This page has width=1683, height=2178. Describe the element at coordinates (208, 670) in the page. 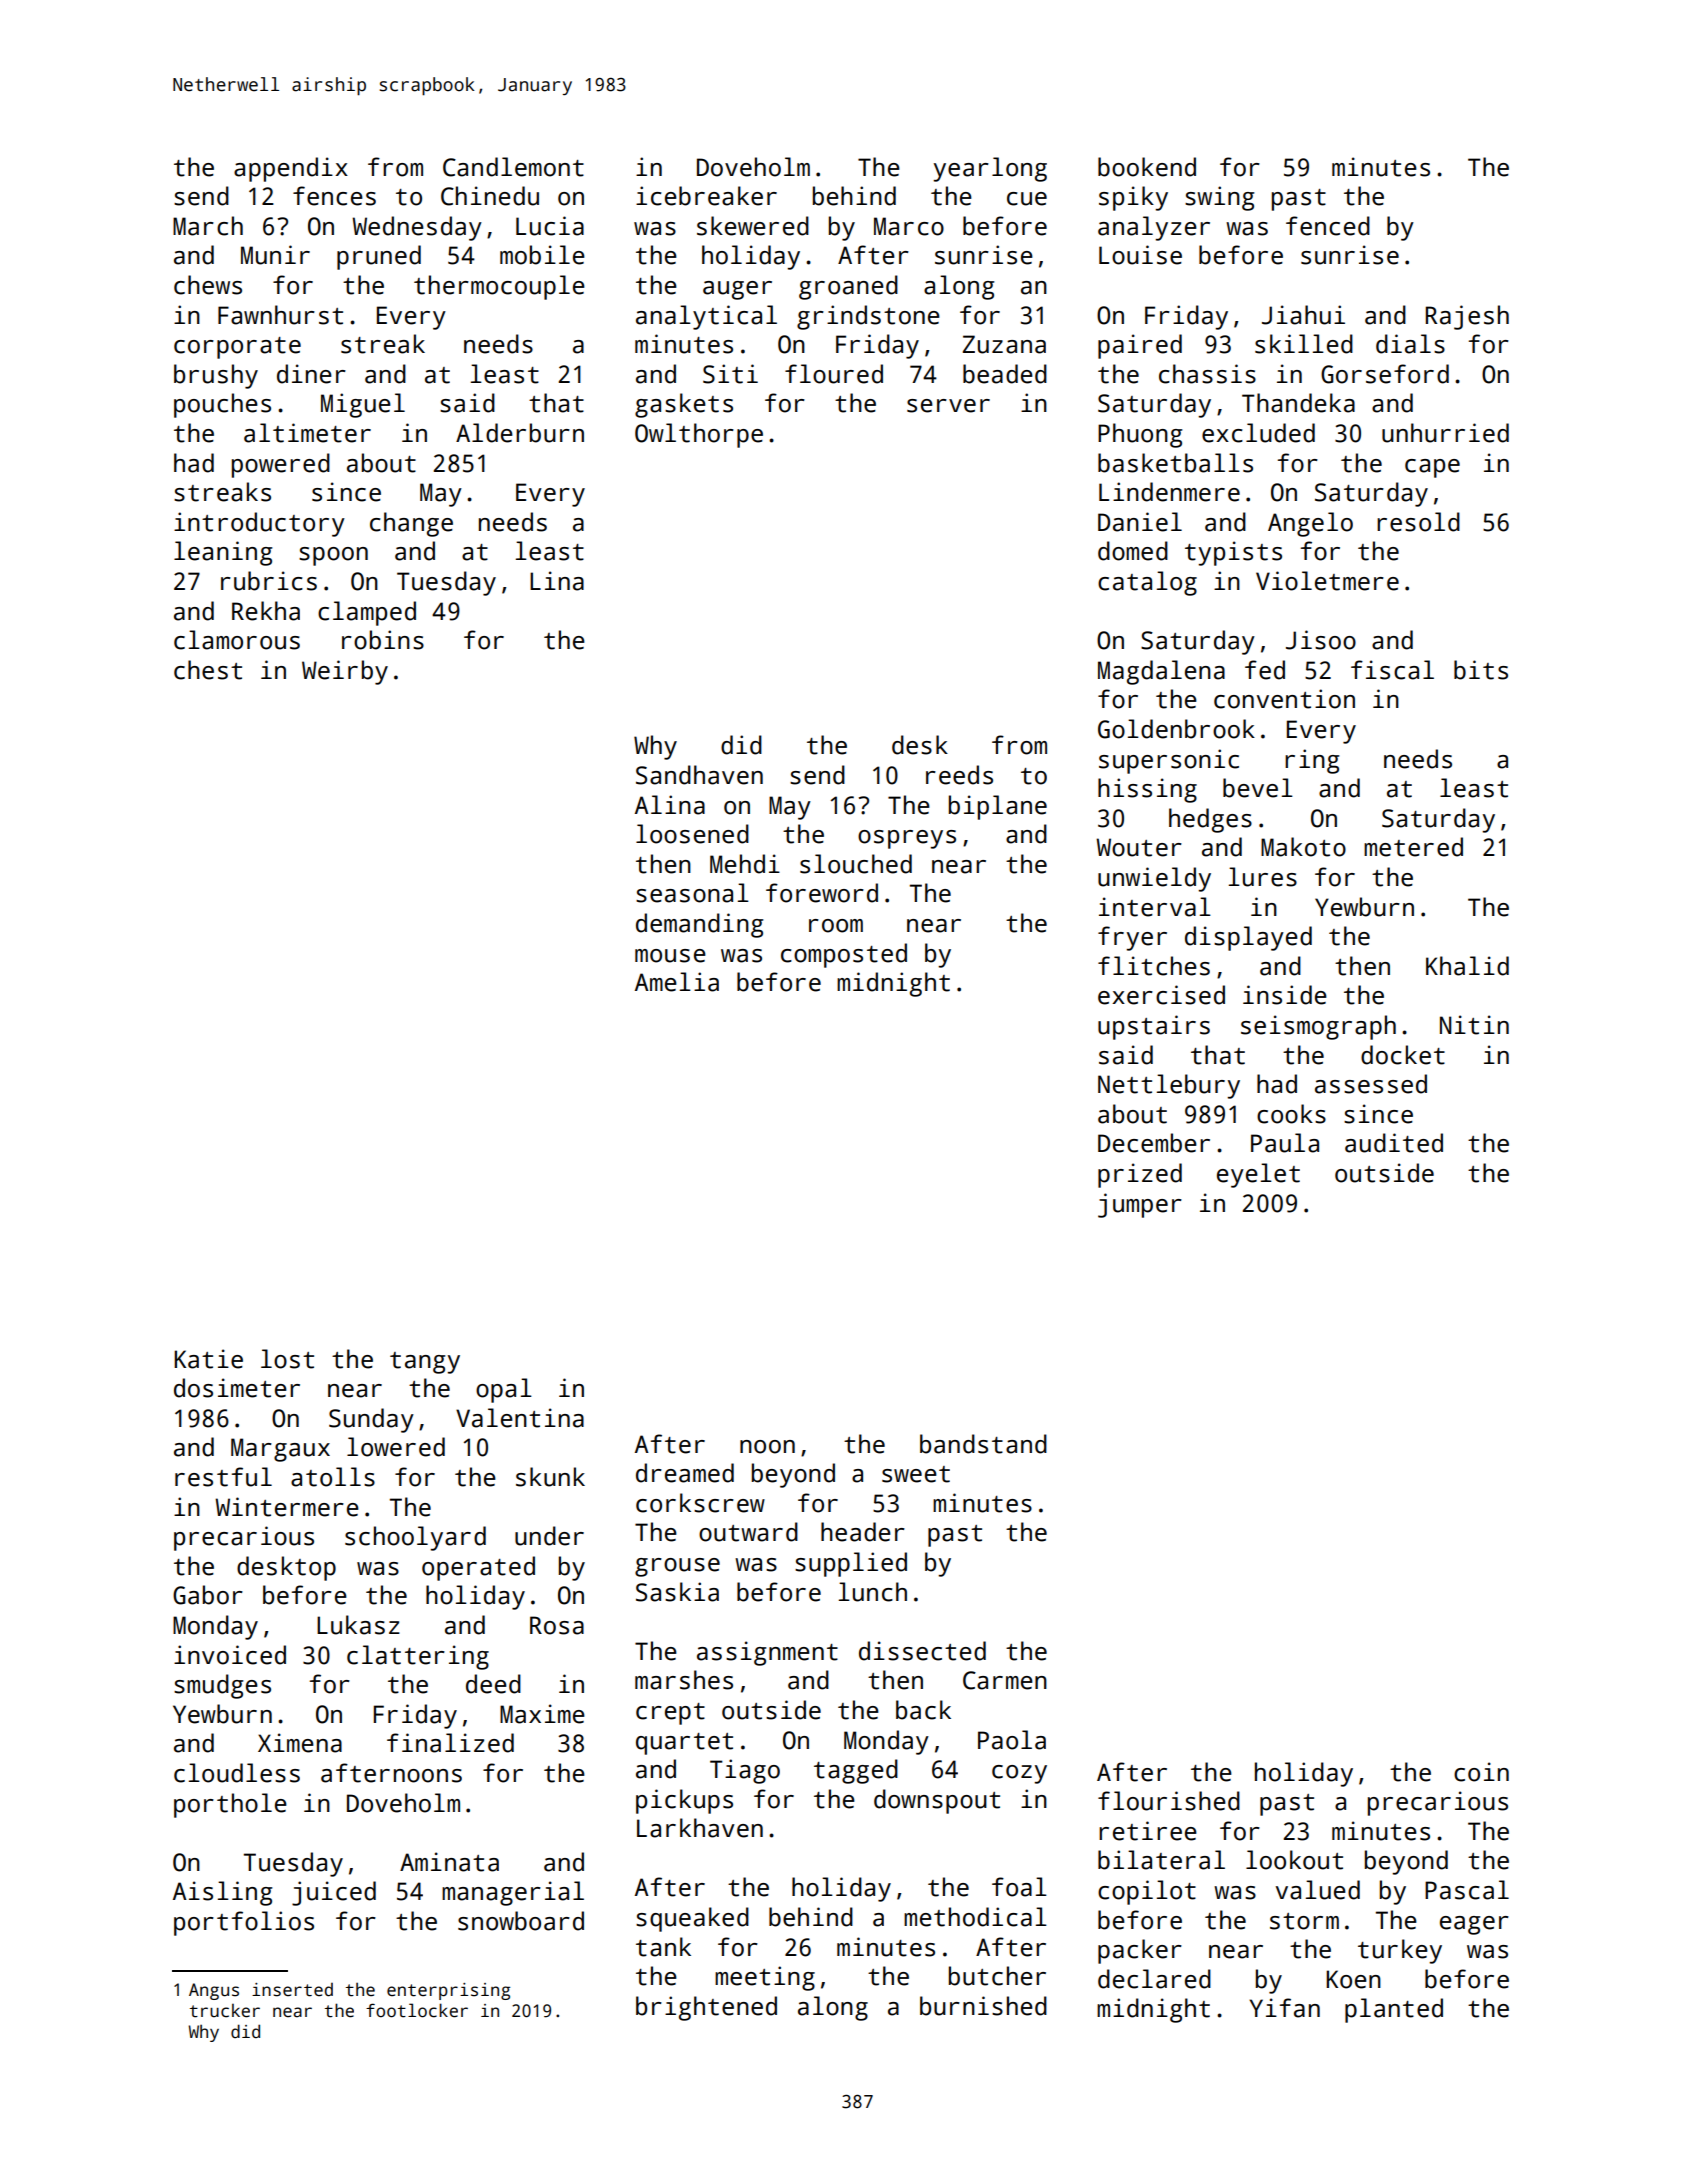

I see `chest` at that location.
